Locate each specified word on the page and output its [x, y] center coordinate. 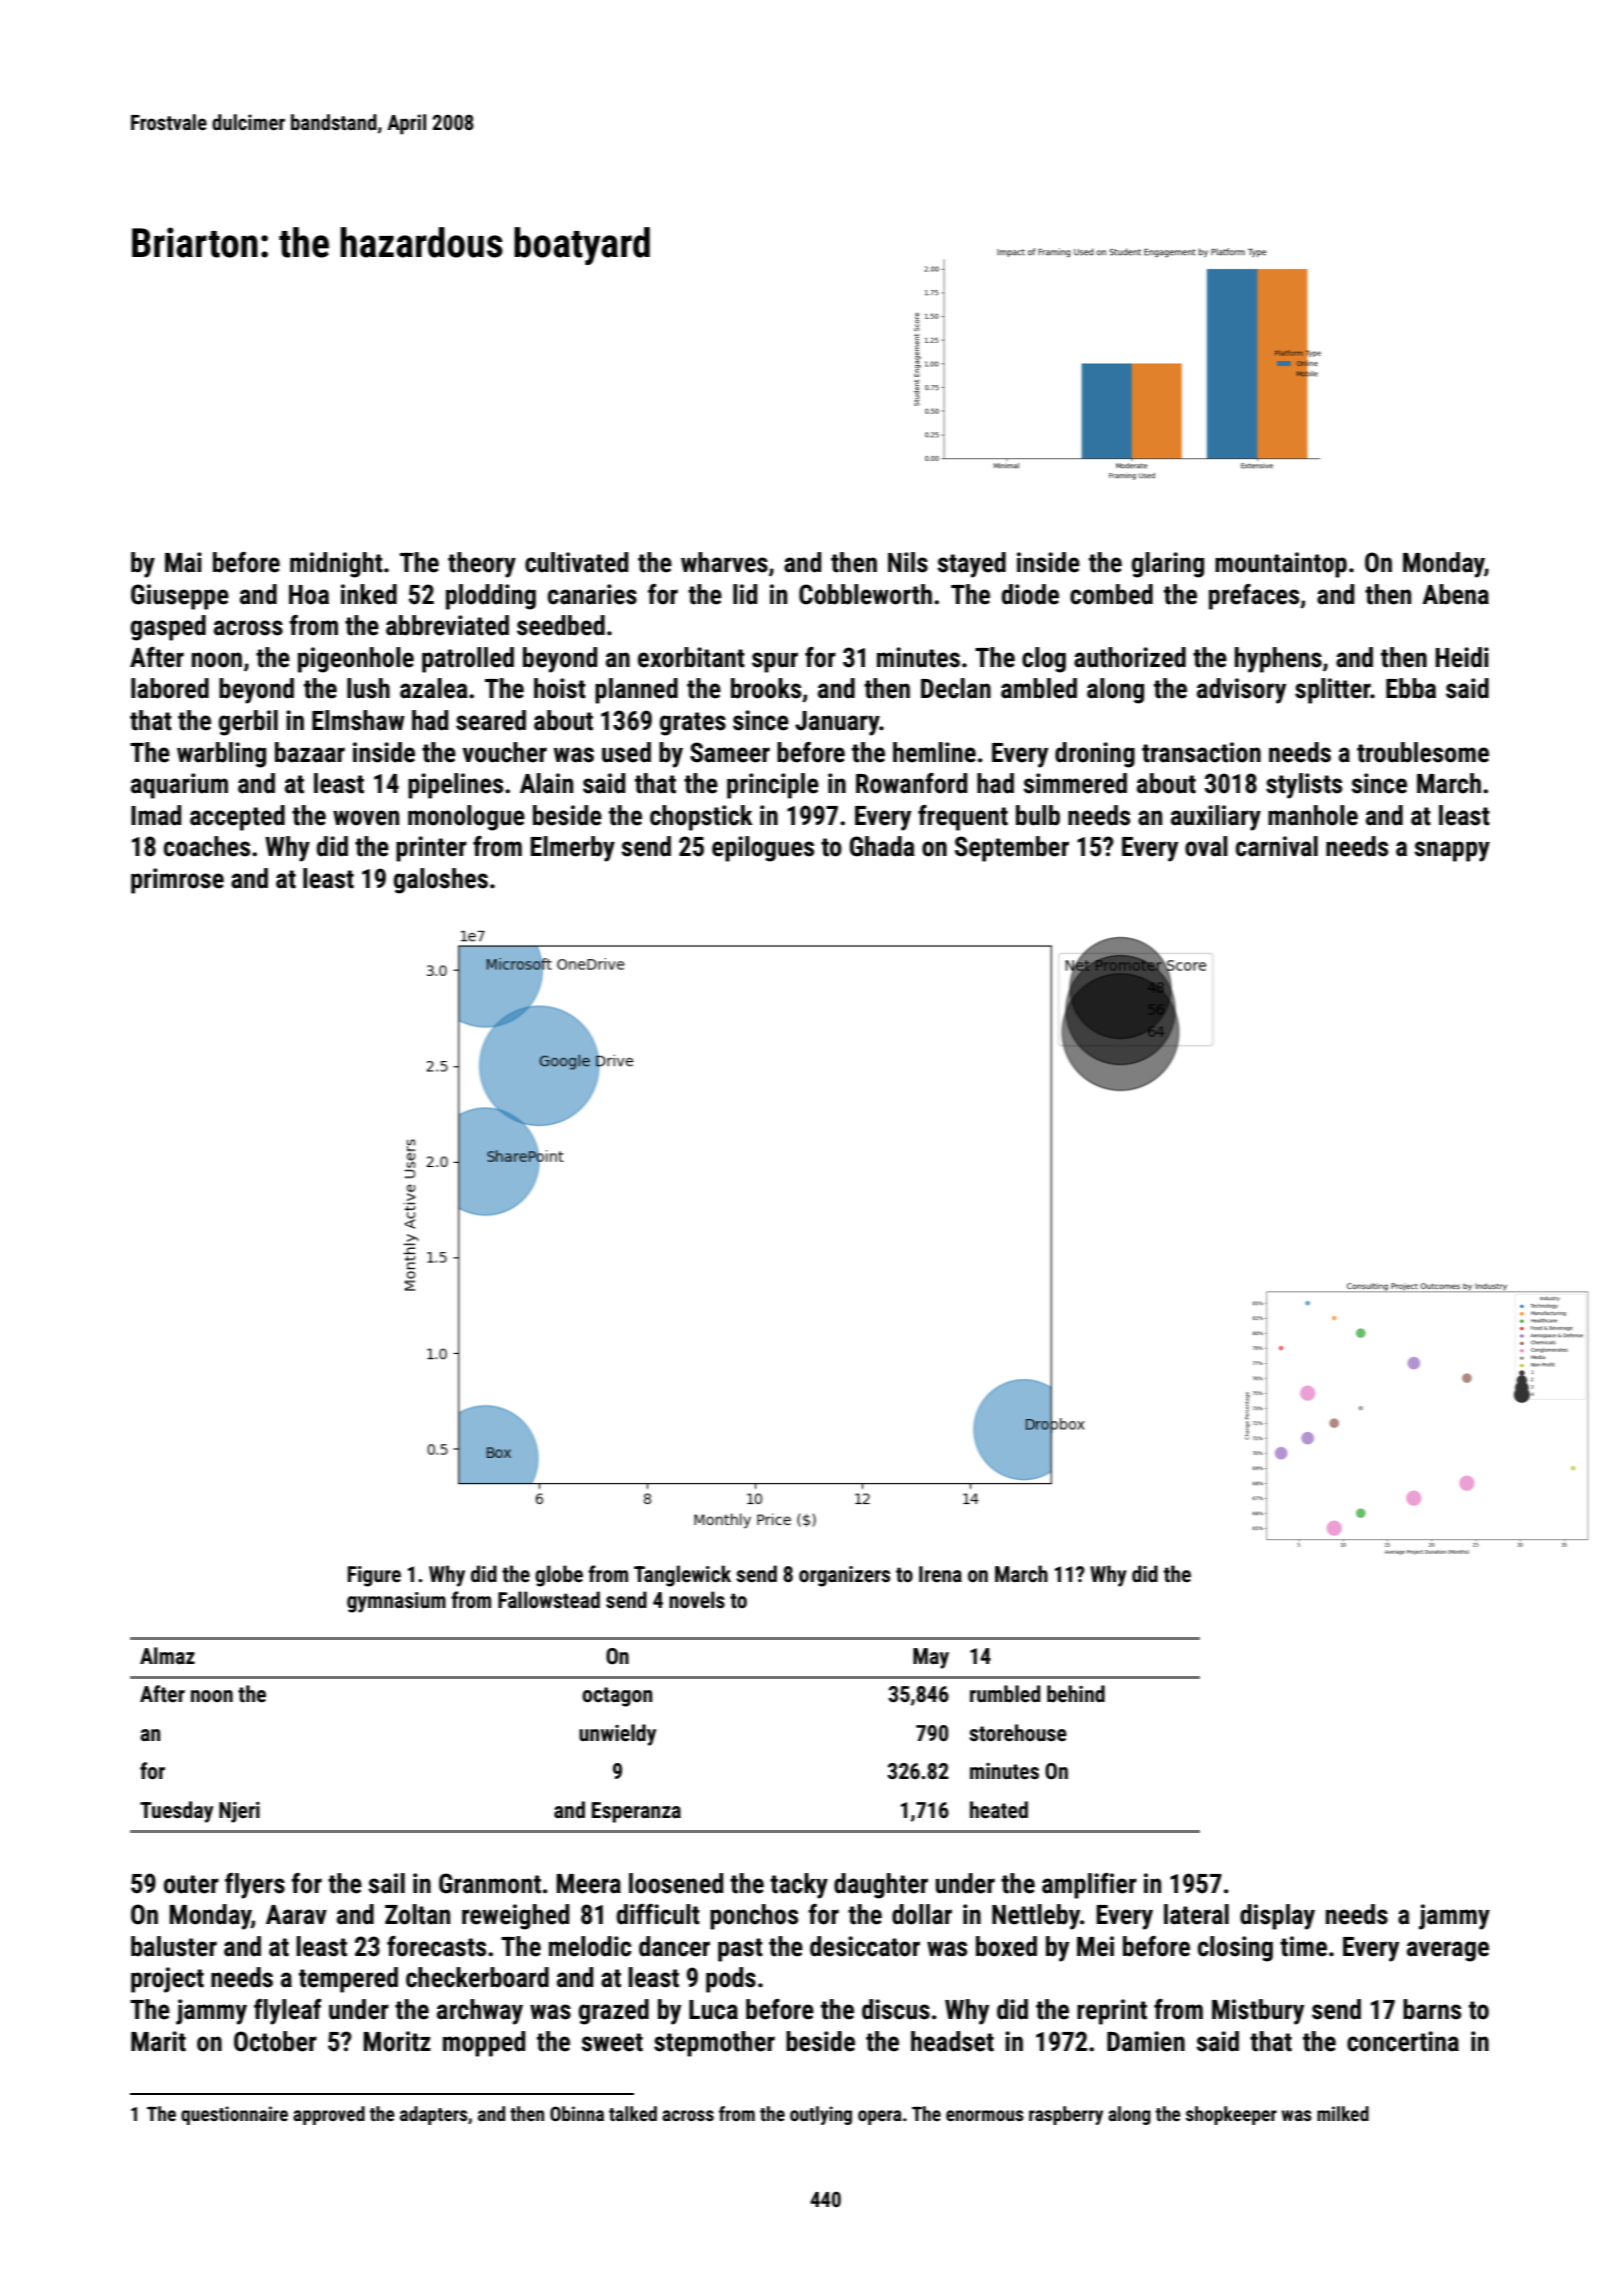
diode [1030, 594]
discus [896, 2009]
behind [1076, 1694]
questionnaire [234, 2115]
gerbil [248, 723]
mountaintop [1281, 565]
